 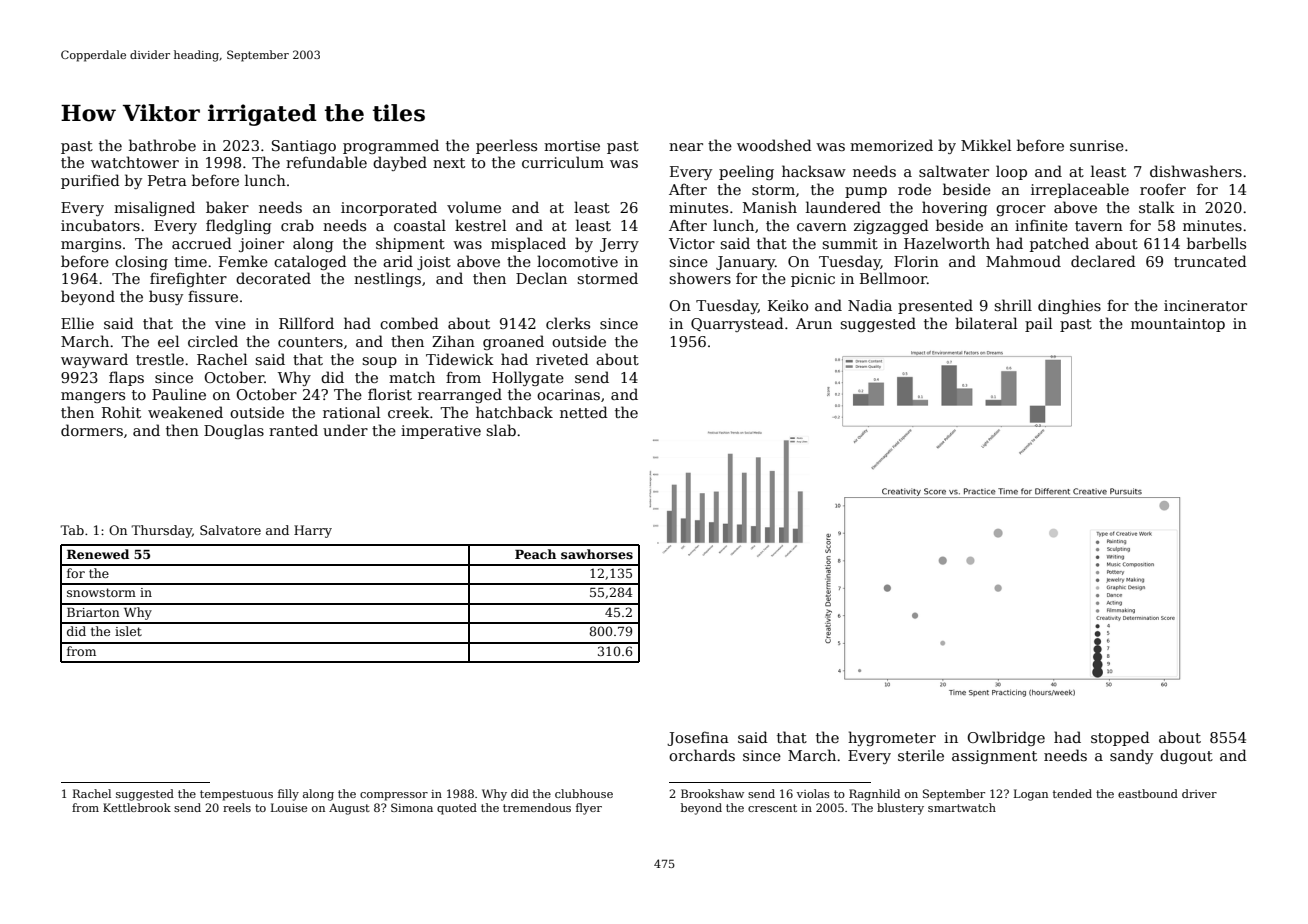 What do you see at coordinates (501, 430) in the page?
I see `slab` at bounding box center [501, 430].
